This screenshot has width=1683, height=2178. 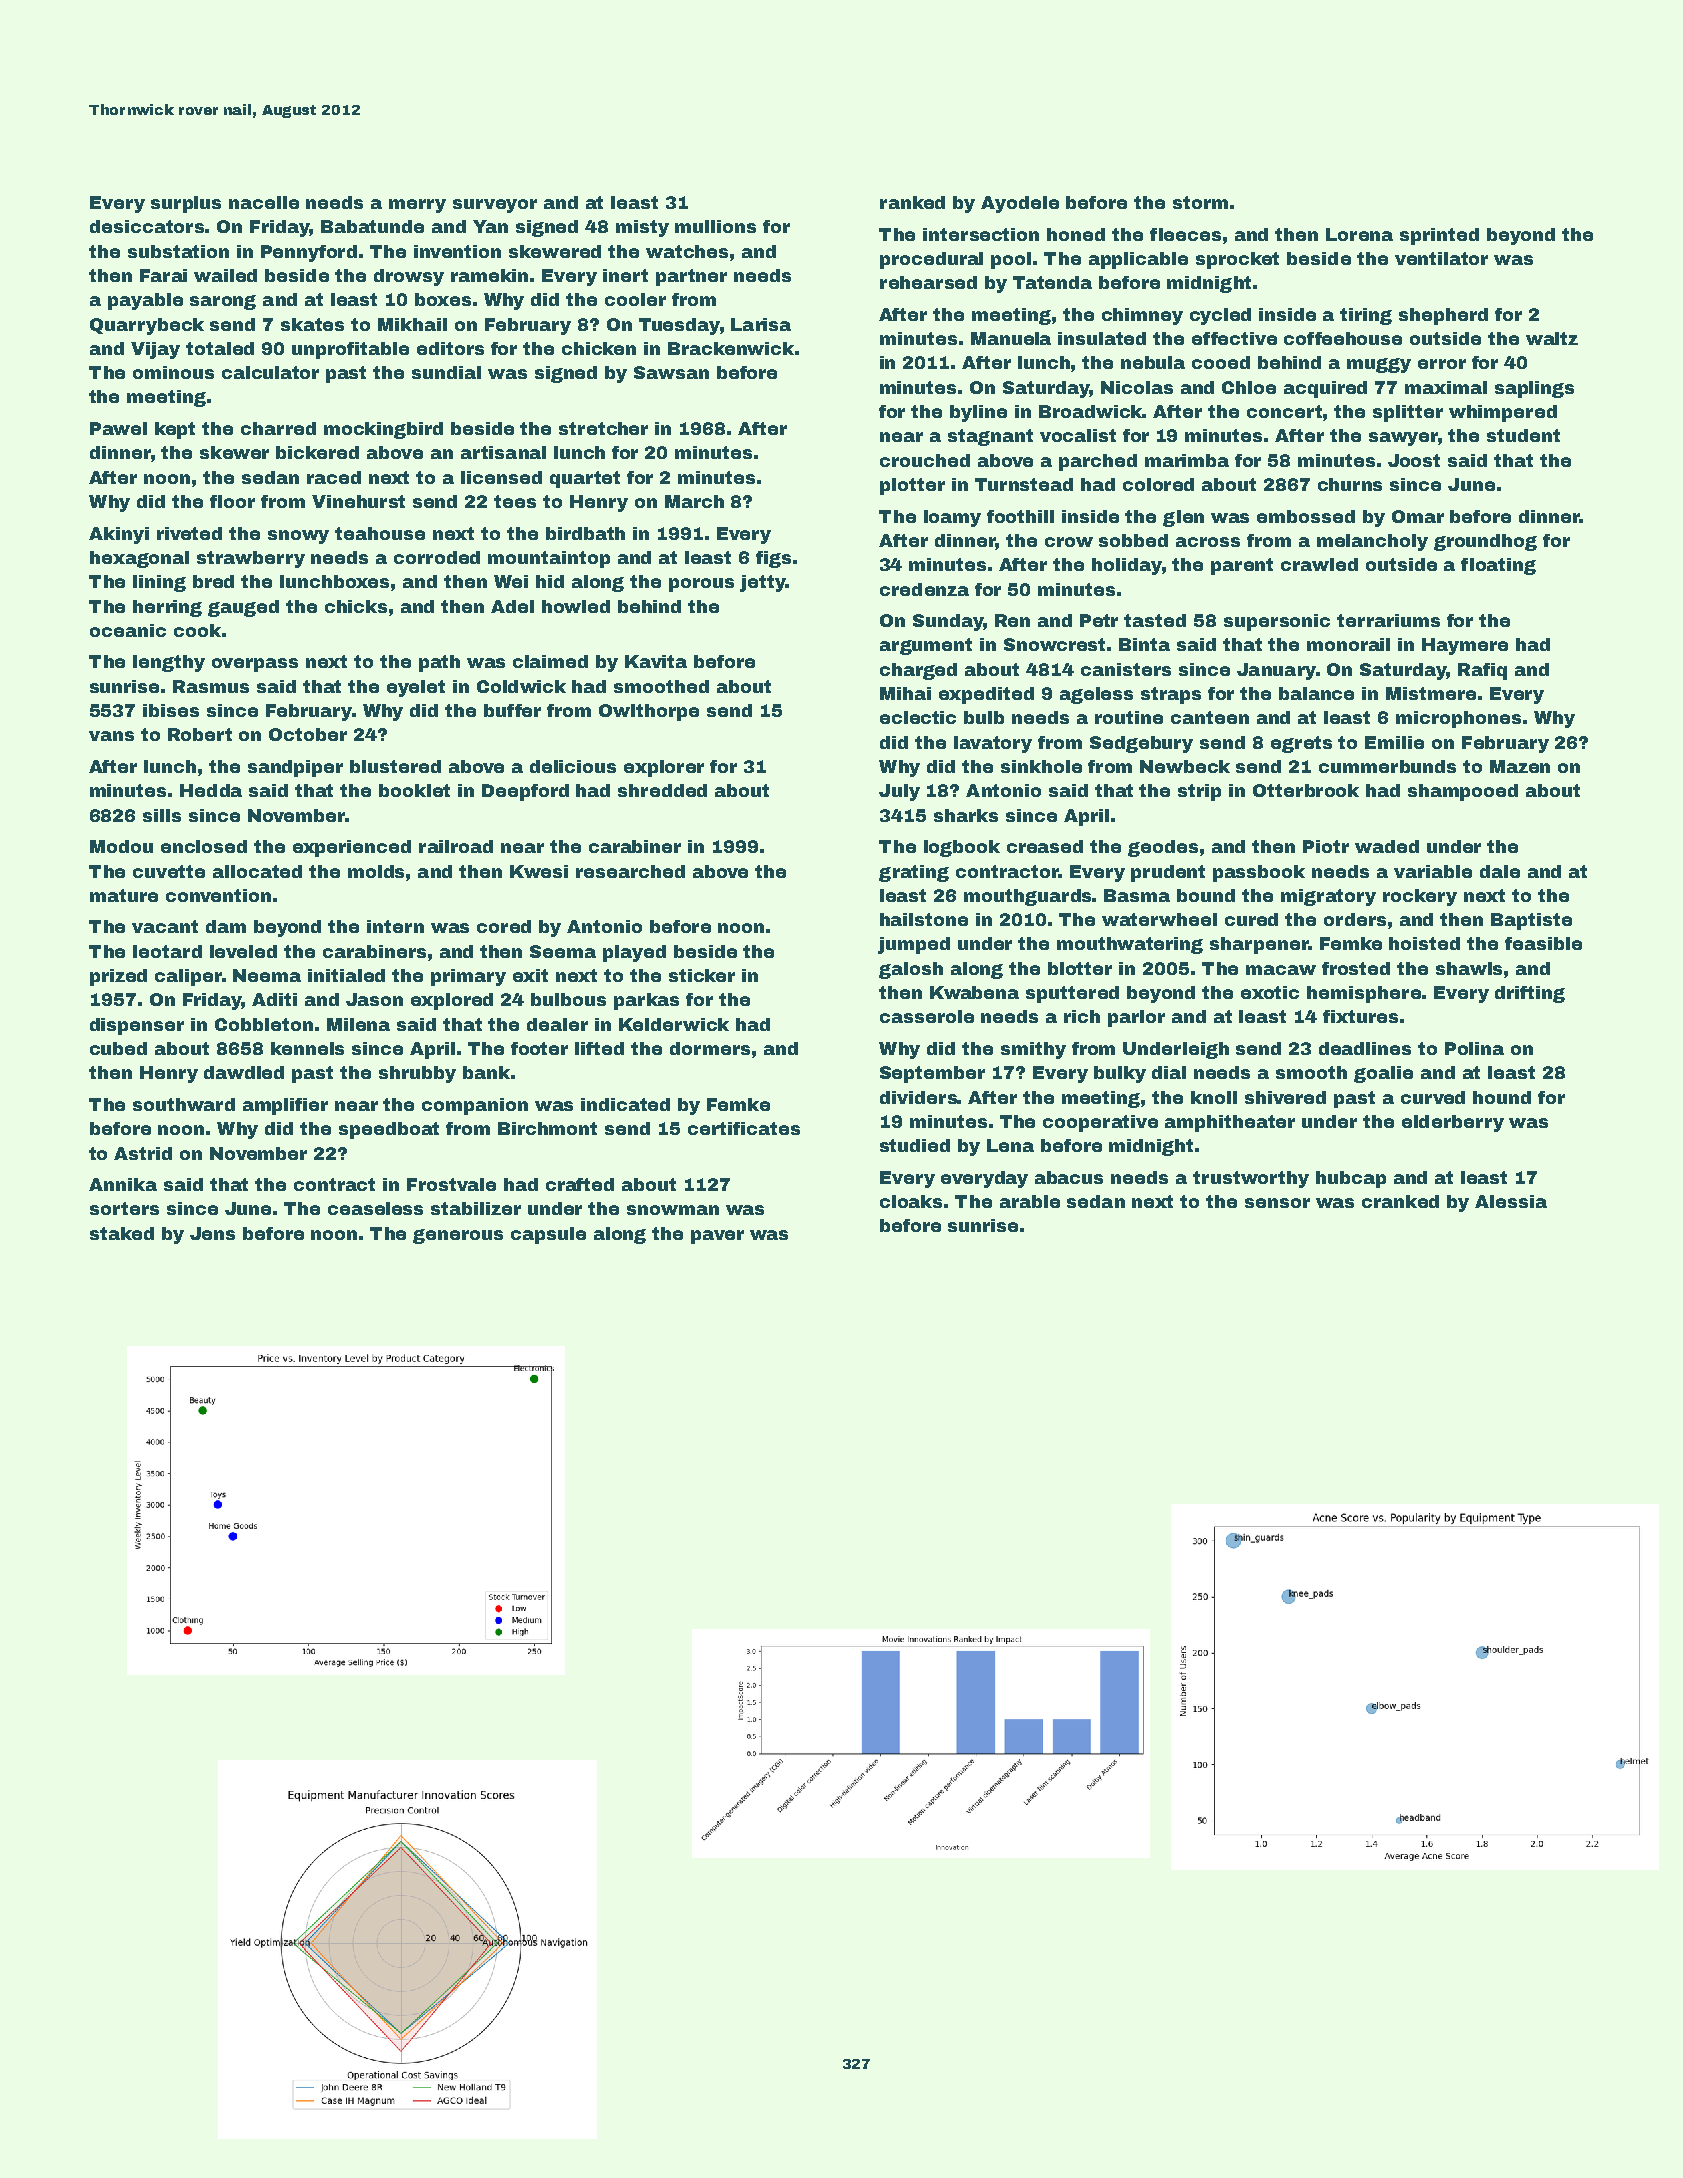 I want to click on staked, so click(x=122, y=1233).
